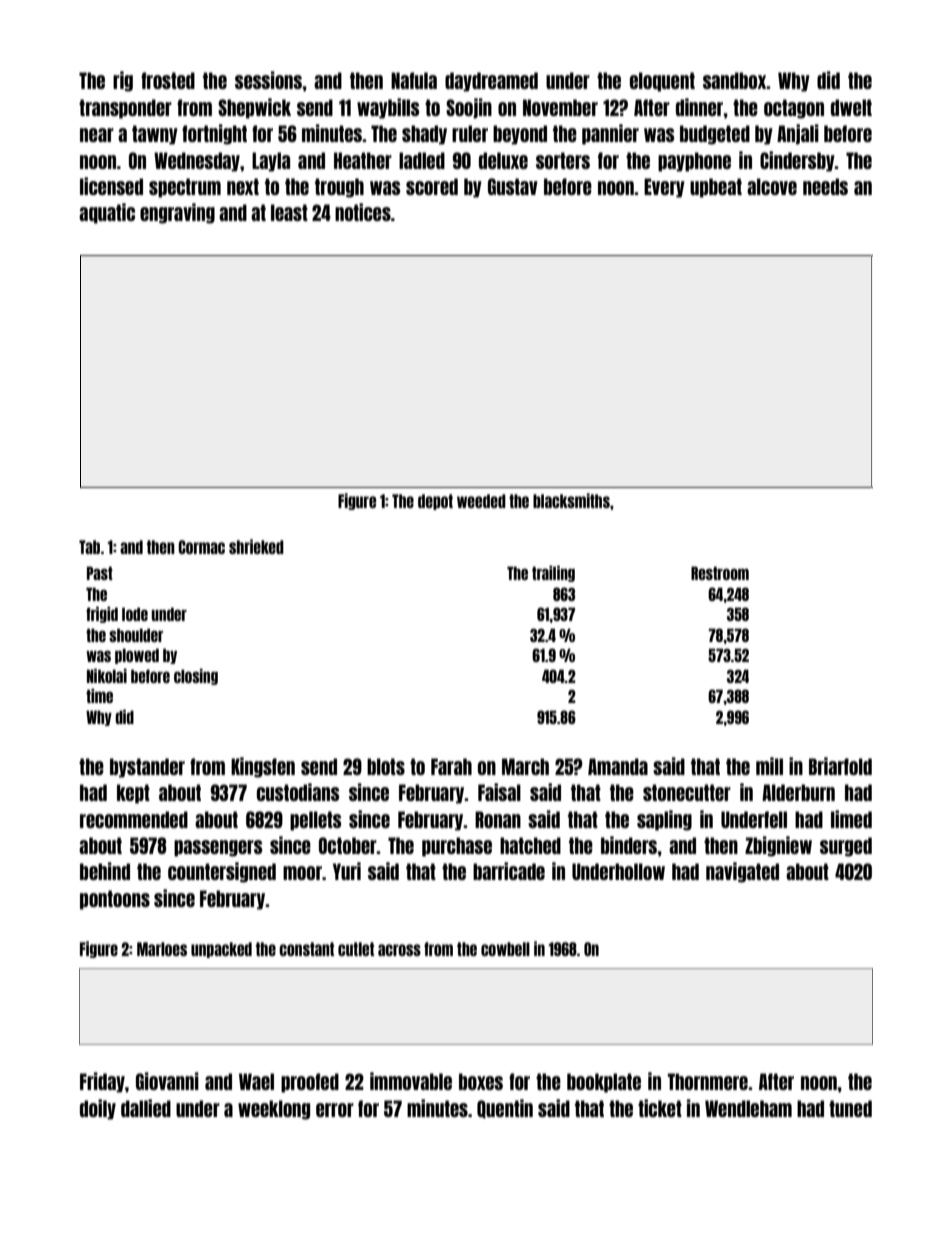  What do you see at coordinates (435, 502) in the image?
I see `depot` at bounding box center [435, 502].
